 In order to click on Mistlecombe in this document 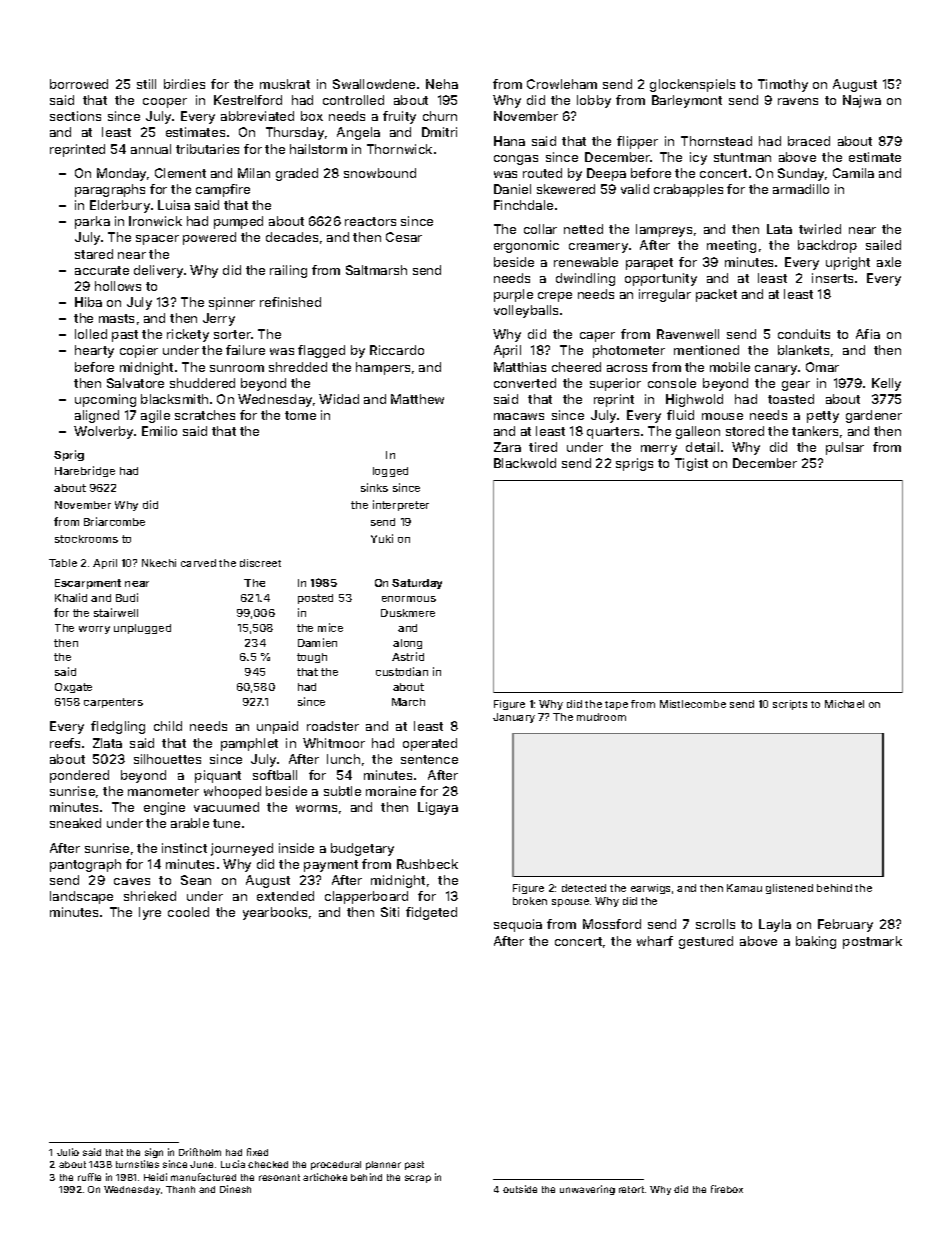, I will do `click(693, 704)`.
